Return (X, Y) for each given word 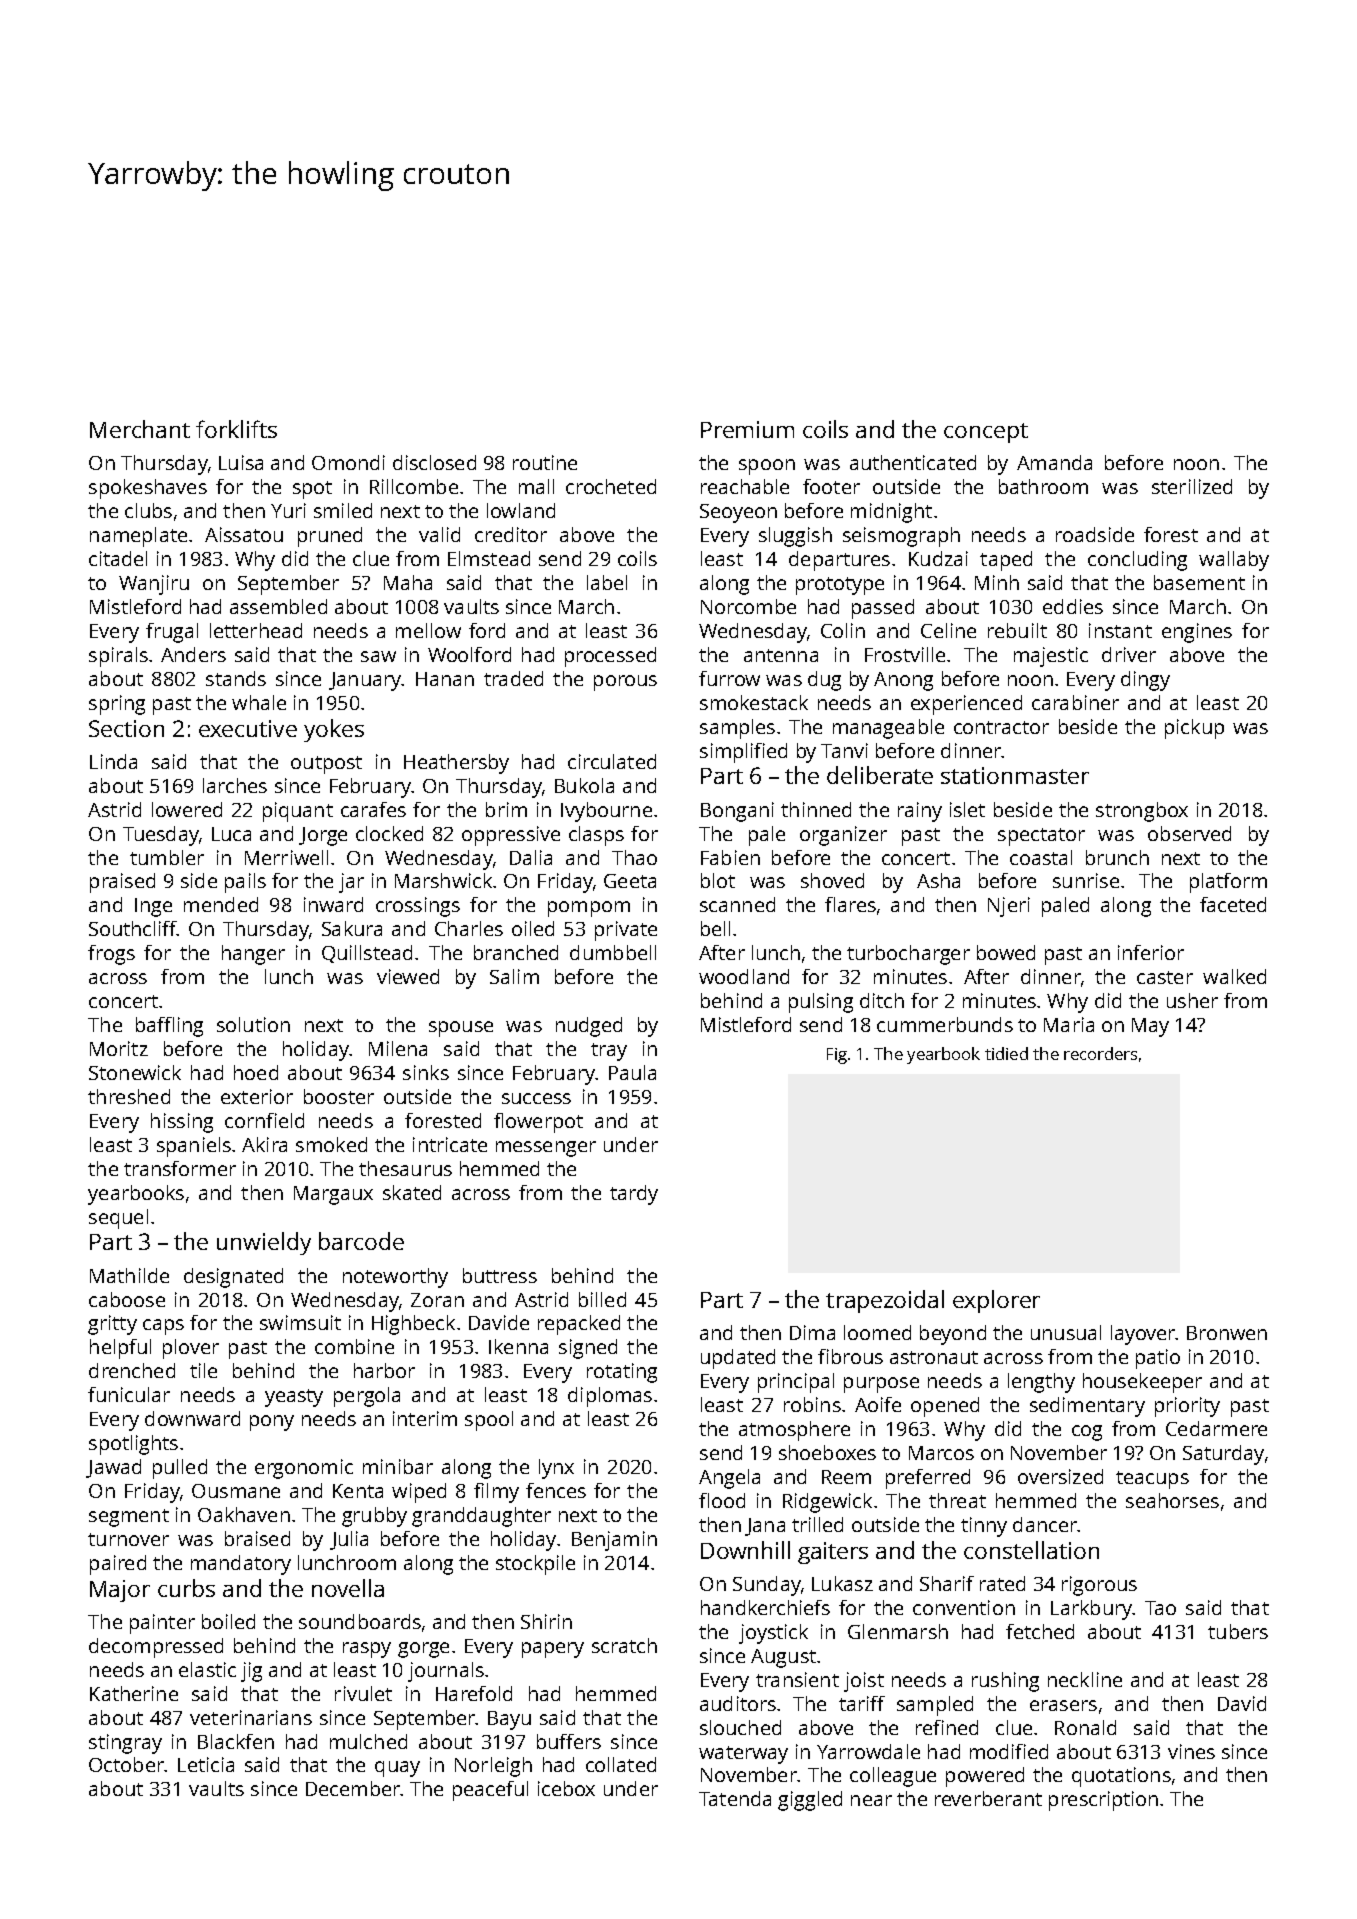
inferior (1151, 952)
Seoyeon (738, 513)
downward (192, 1418)
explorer (996, 1301)
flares (850, 904)
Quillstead (367, 954)
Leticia (206, 1764)
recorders (1100, 1053)
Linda (113, 761)
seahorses (1172, 1500)
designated (233, 1278)
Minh (997, 582)
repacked (579, 1325)
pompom (589, 909)
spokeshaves (148, 489)
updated (738, 1359)
